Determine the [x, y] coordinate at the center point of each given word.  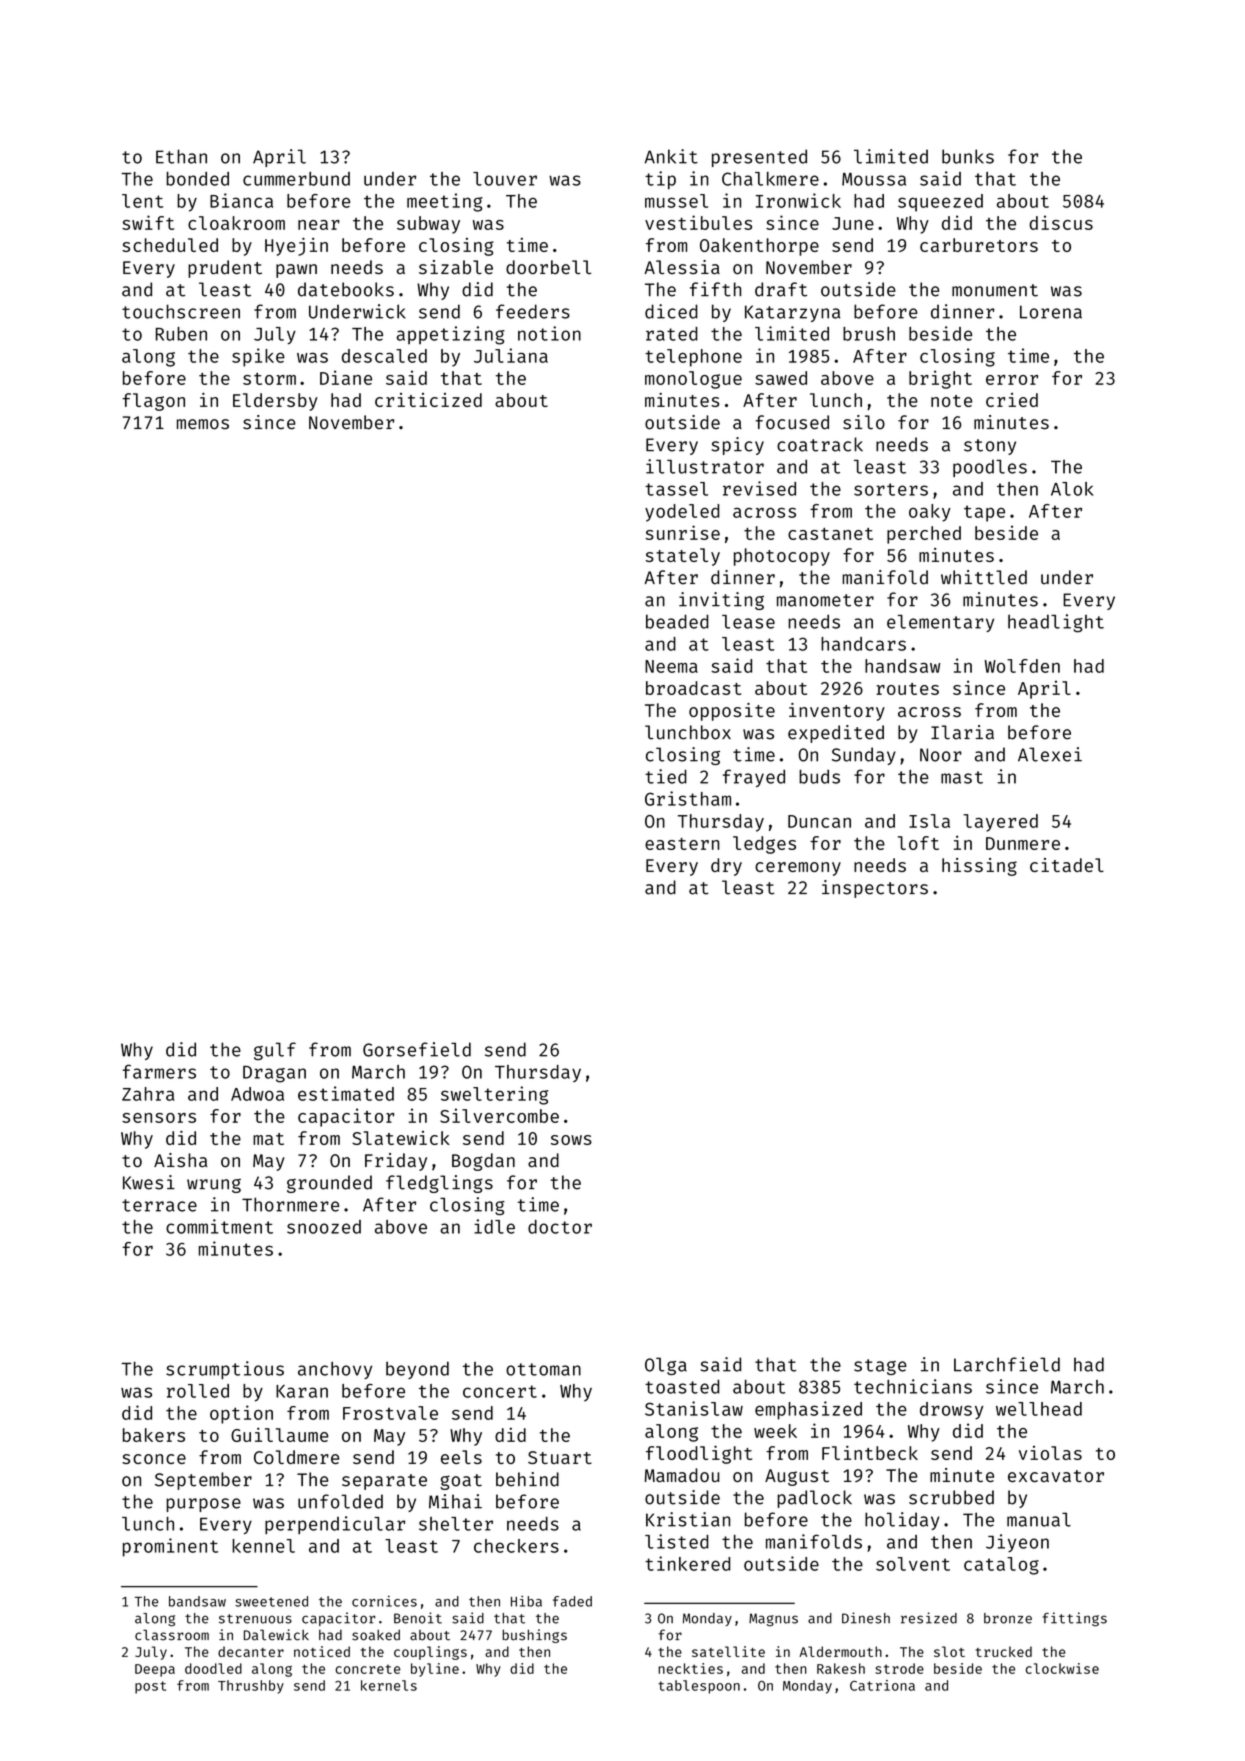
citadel [1067, 865]
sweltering [494, 1095]
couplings [430, 1653]
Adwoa [257, 1094]
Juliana [511, 355]
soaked [376, 1635]
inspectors [875, 889]
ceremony [798, 869]
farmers [159, 1071]
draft [781, 289]
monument [995, 290]
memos [203, 424]
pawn [296, 271]
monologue [693, 380]
